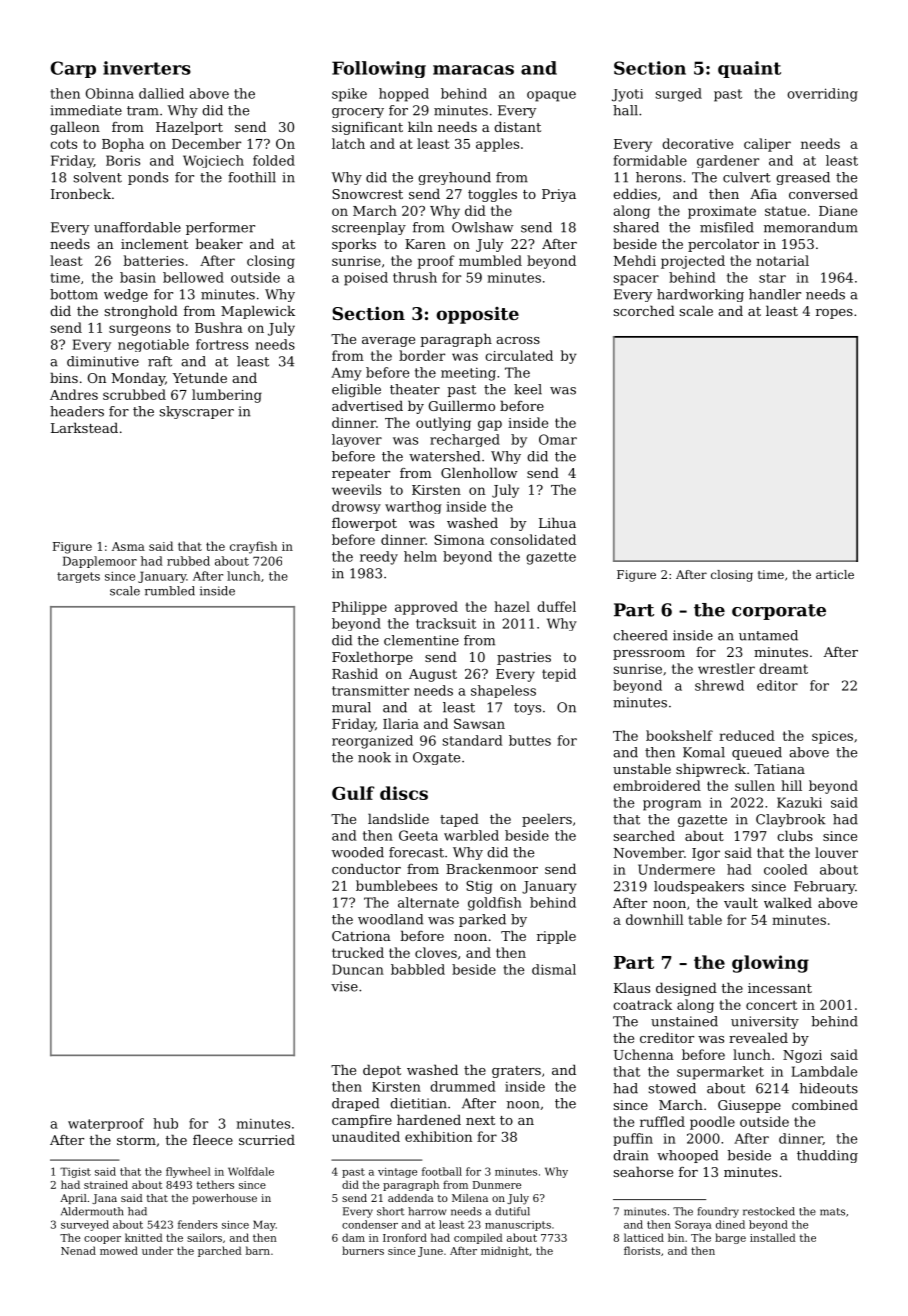  I want to click on spike, so click(349, 95).
